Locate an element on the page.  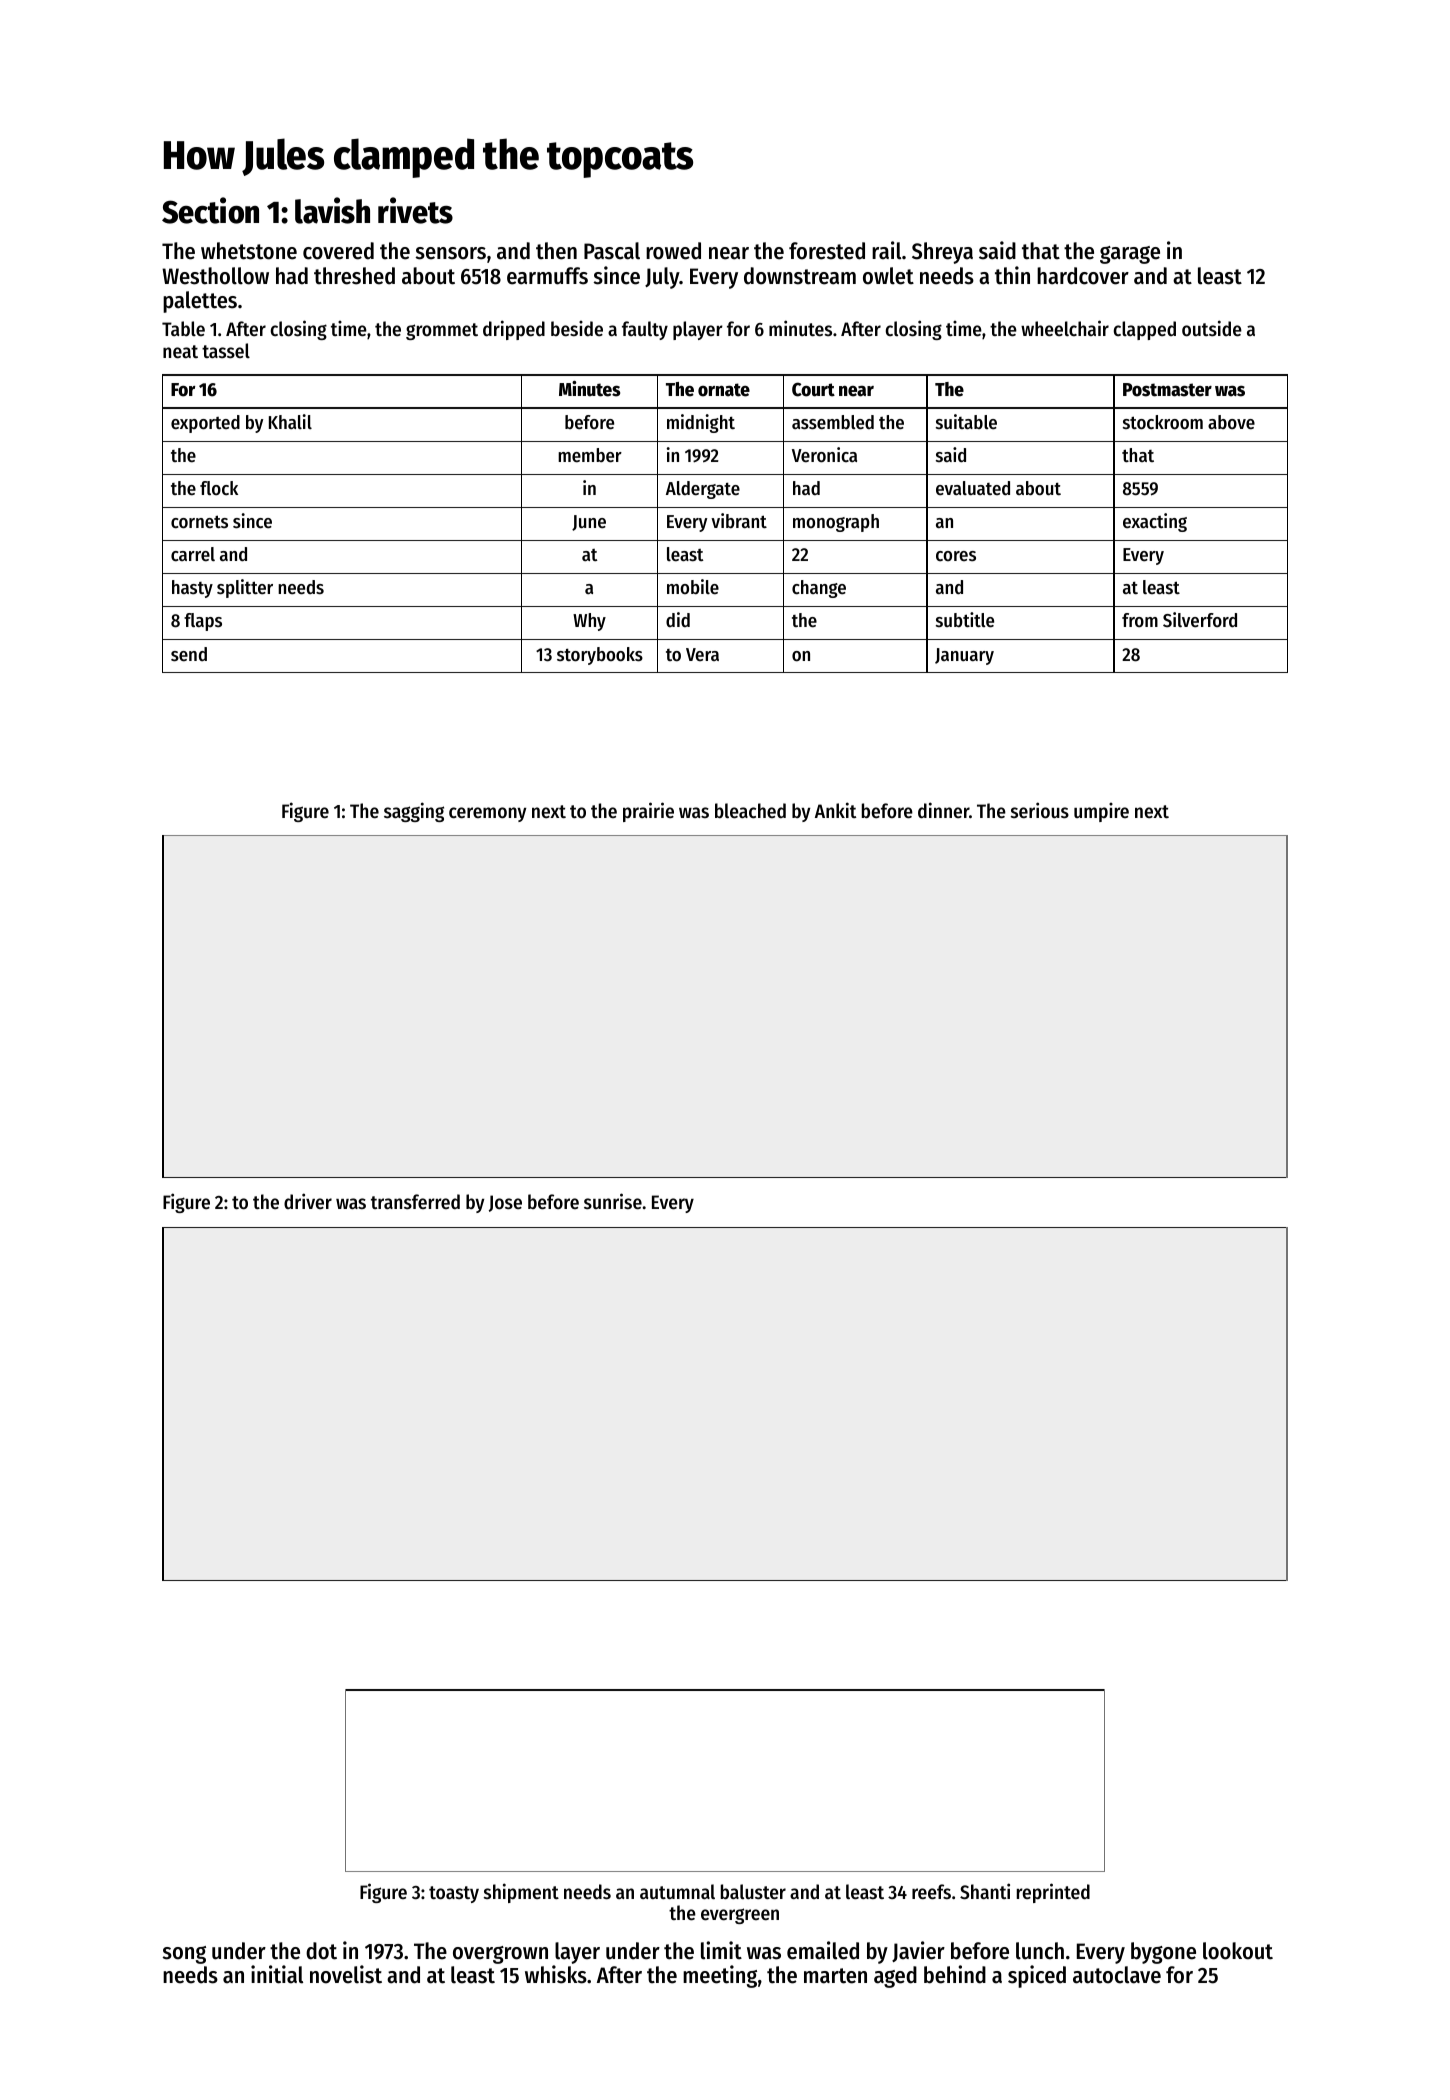
Khalil is located at coordinates (290, 421).
